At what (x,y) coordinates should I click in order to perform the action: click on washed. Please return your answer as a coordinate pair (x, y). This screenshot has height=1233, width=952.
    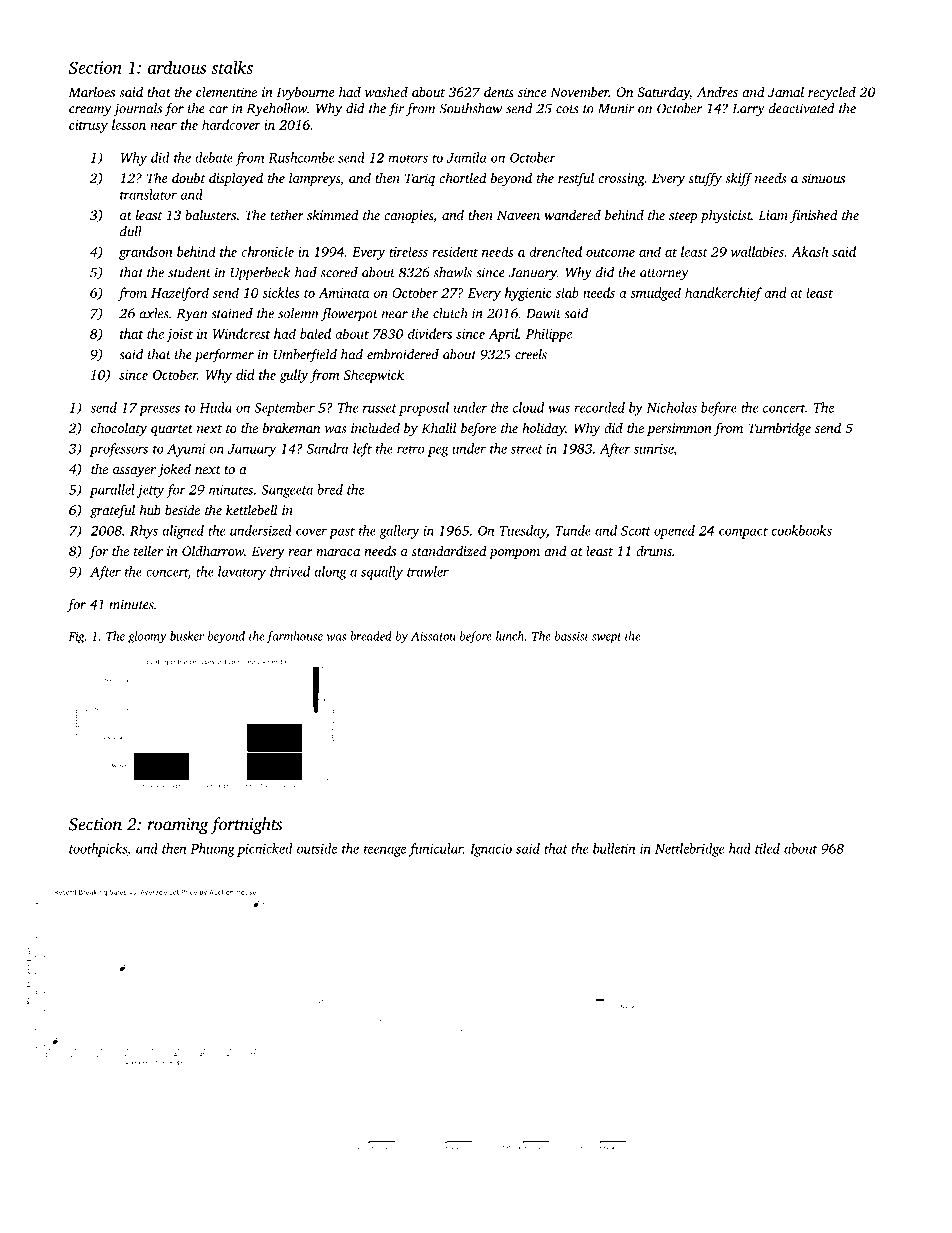
    Looking at the image, I should click on (386, 91).
